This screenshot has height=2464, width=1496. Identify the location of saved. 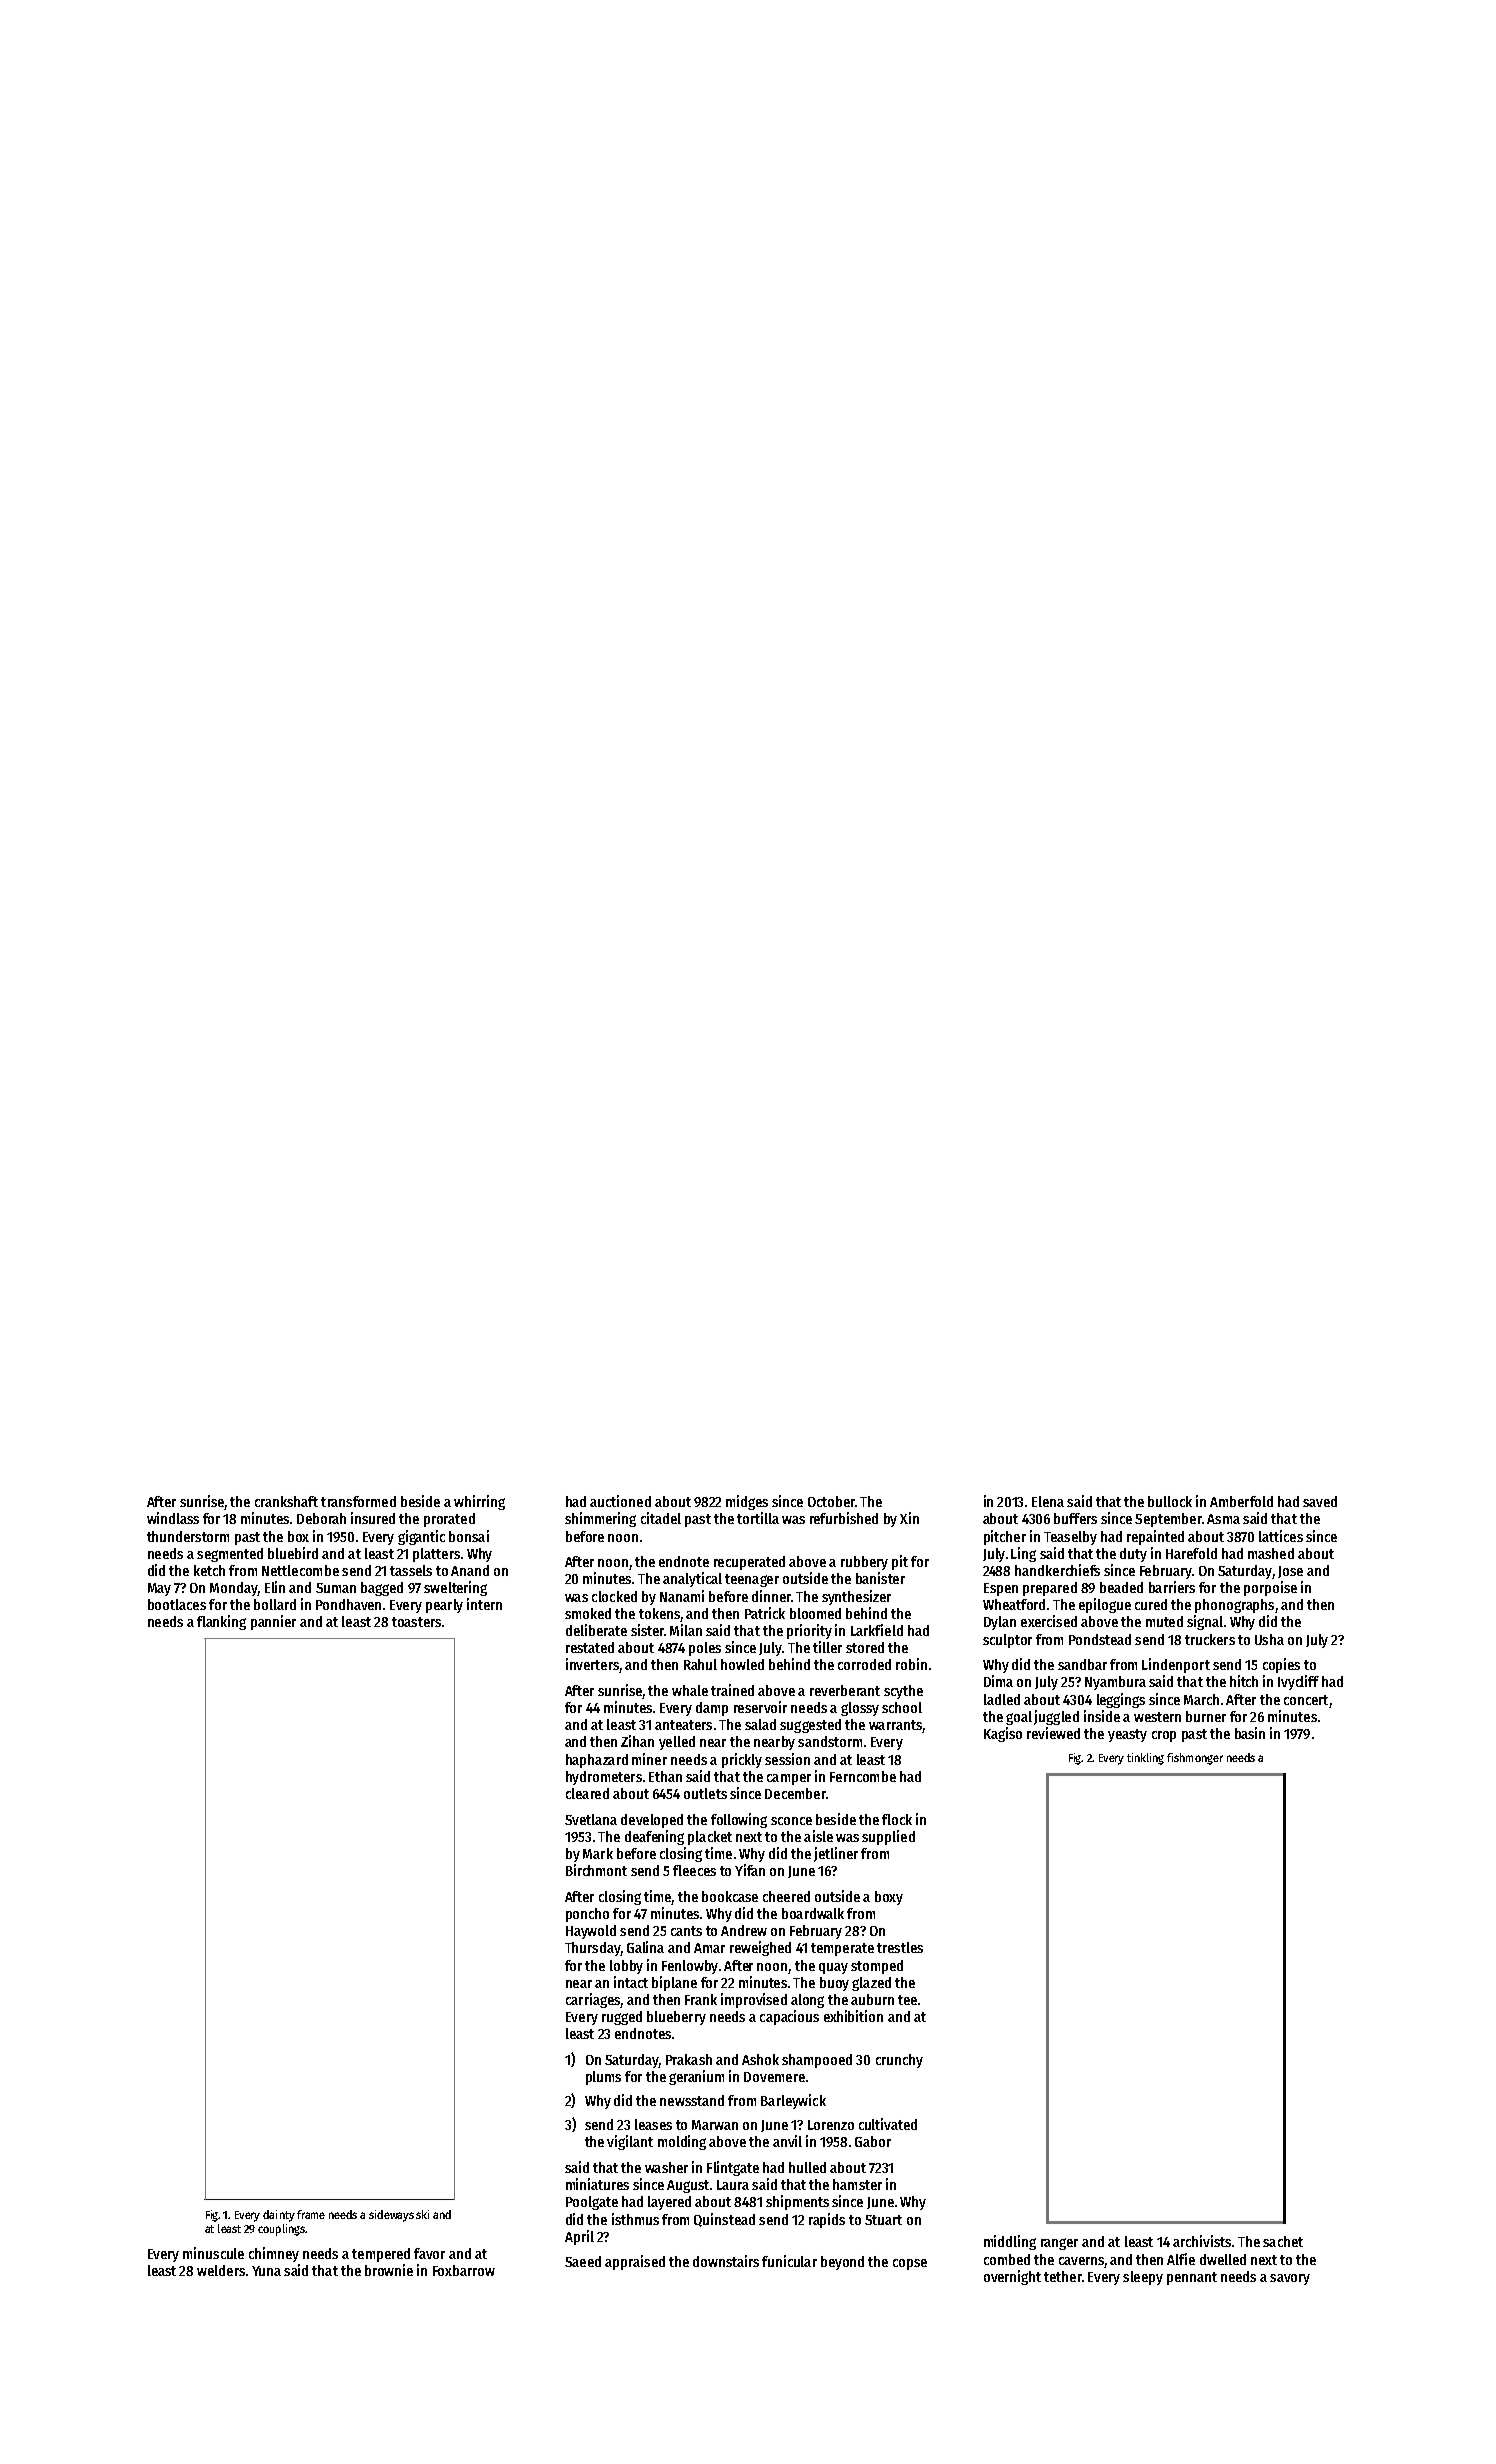
(1320, 1501).
